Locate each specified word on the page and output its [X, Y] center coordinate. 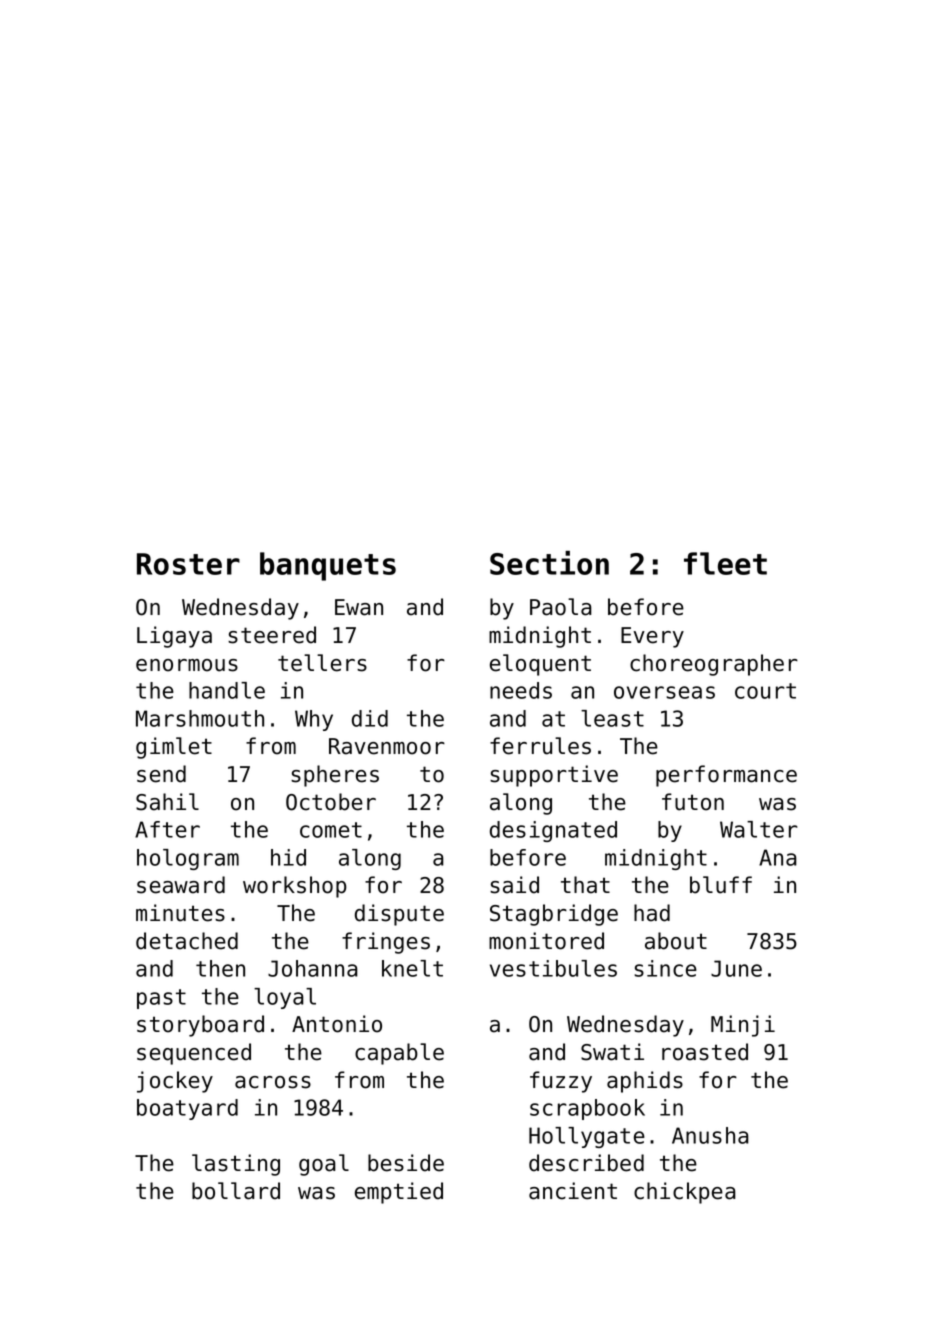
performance [726, 776]
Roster [188, 564]
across [273, 1082]
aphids [645, 1082]
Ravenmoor [387, 746]
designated [553, 831]
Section [549, 563]
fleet [725, 563]
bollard [236, 1191]
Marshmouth [200, 718]
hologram [188, 859]
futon [693, 802]
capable [399, 1054]
